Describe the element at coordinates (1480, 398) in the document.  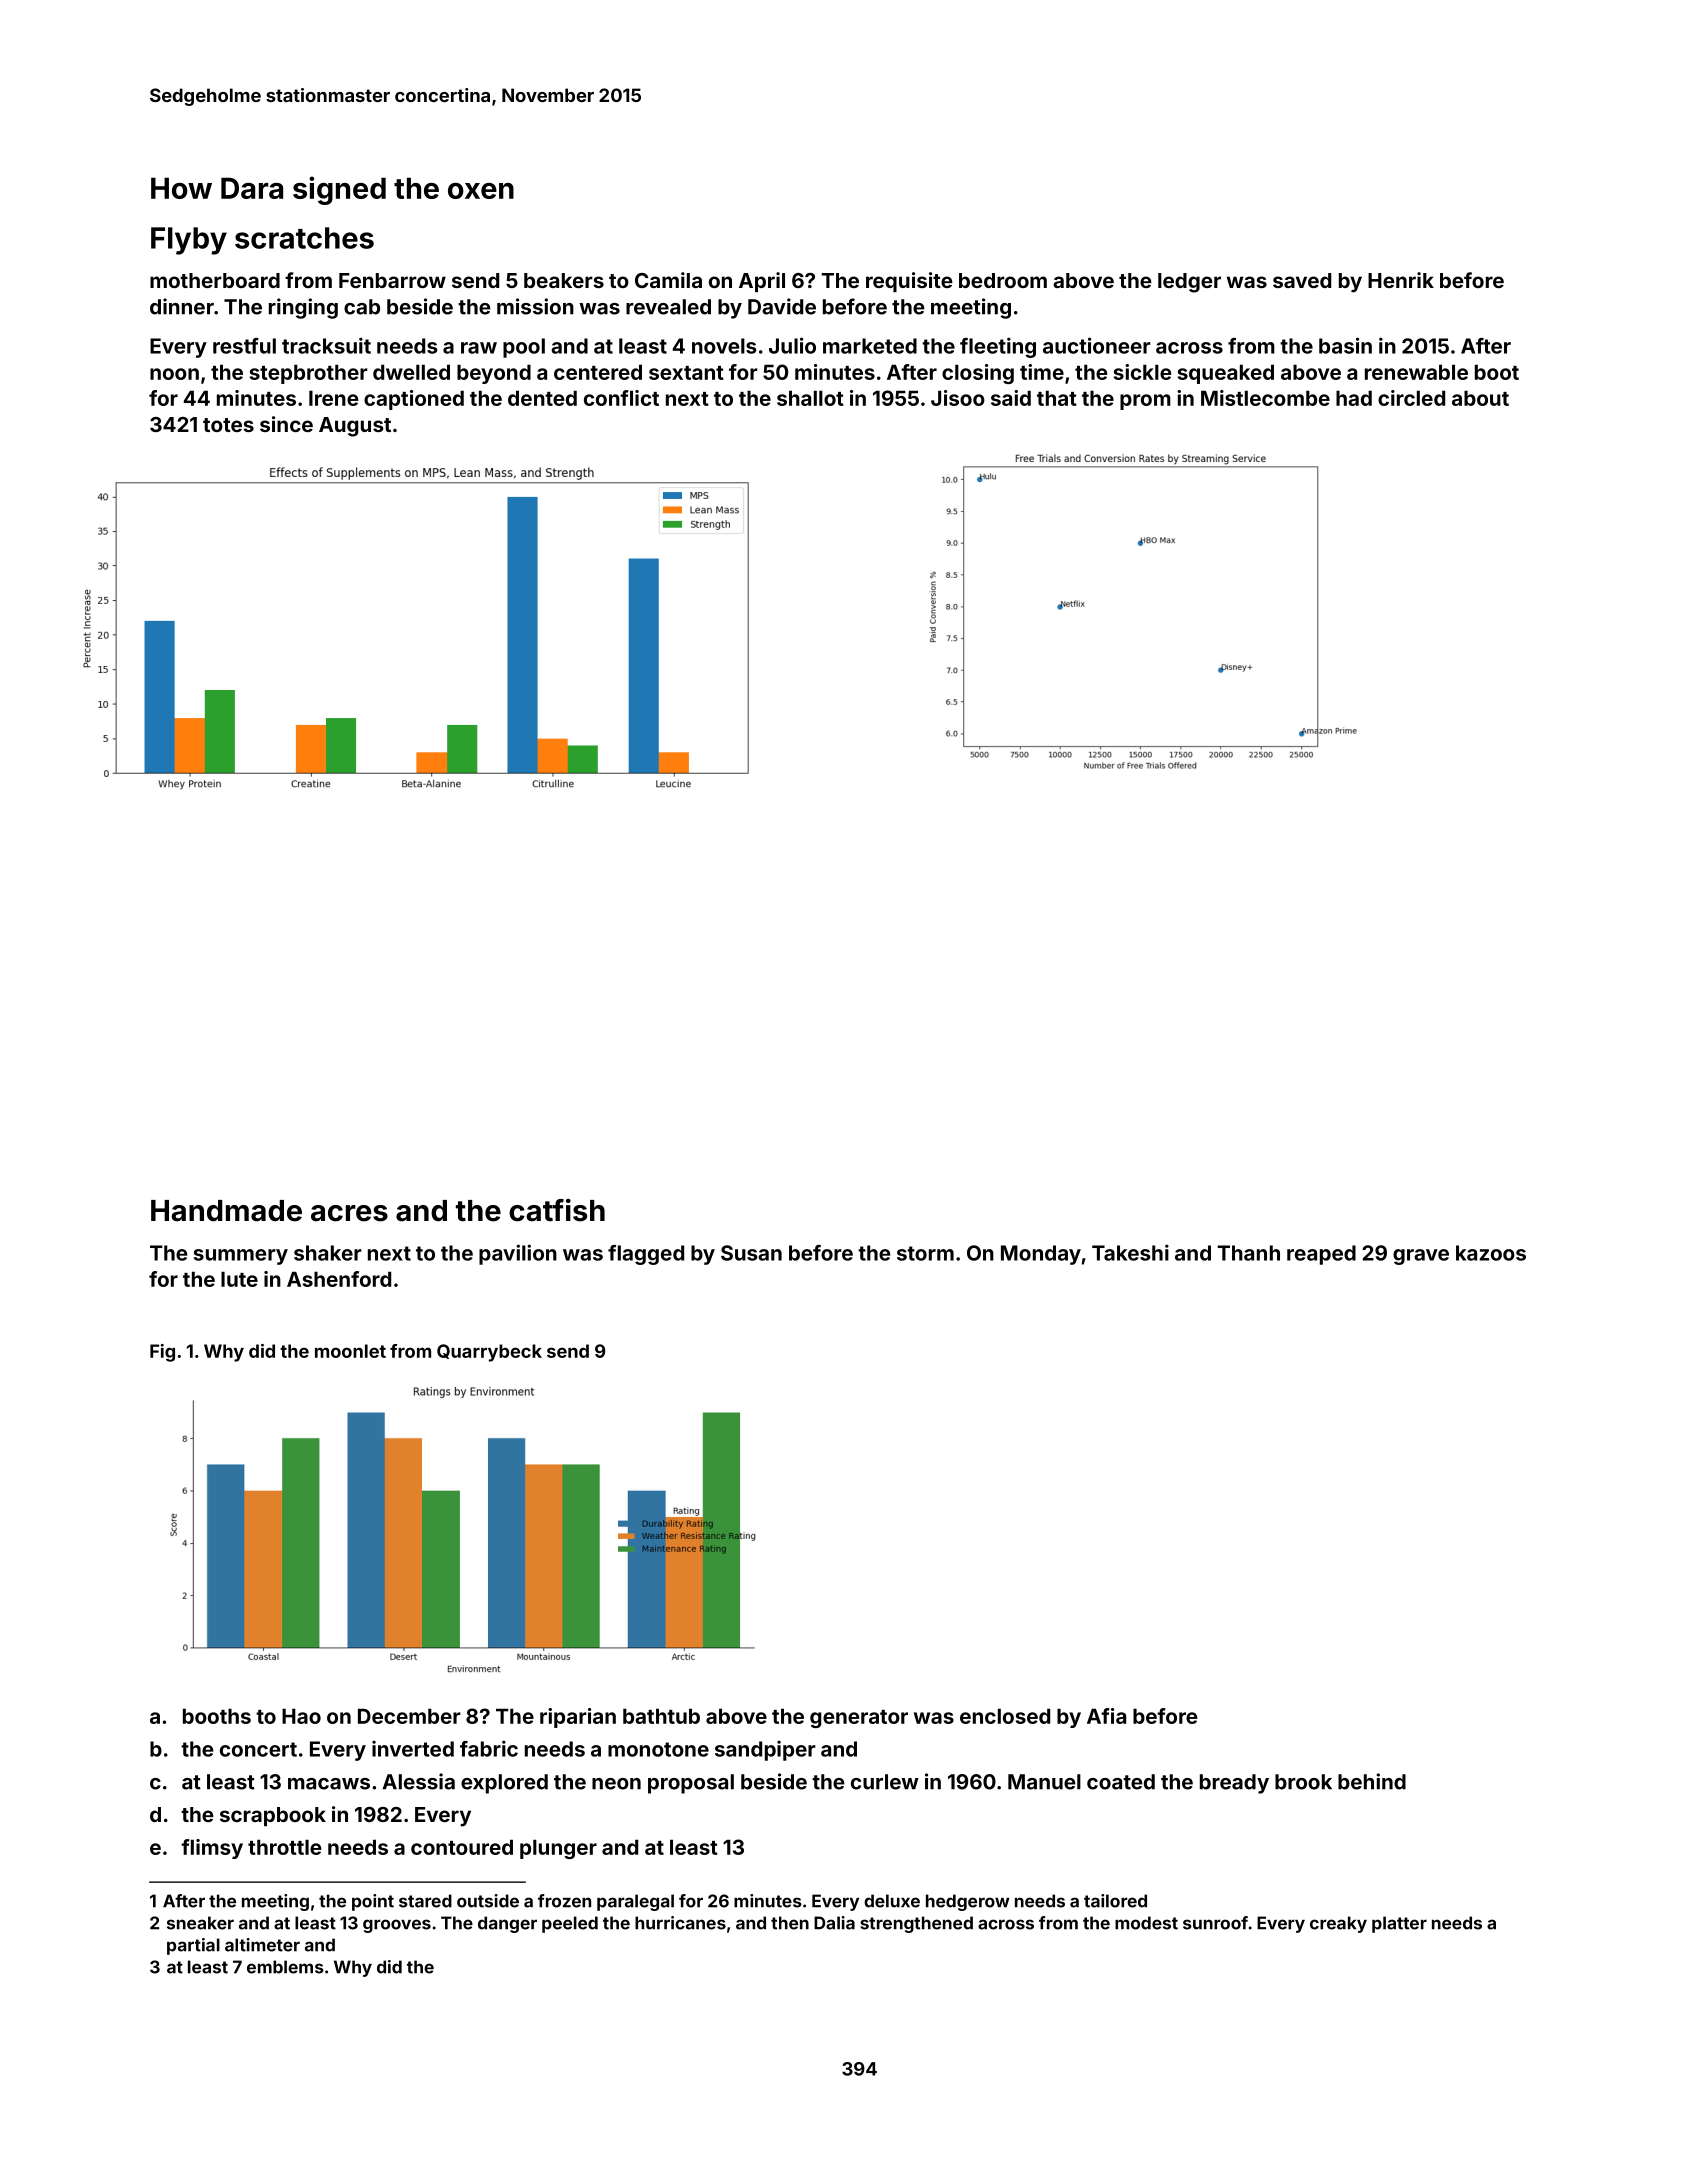
I see `about` at that location.
